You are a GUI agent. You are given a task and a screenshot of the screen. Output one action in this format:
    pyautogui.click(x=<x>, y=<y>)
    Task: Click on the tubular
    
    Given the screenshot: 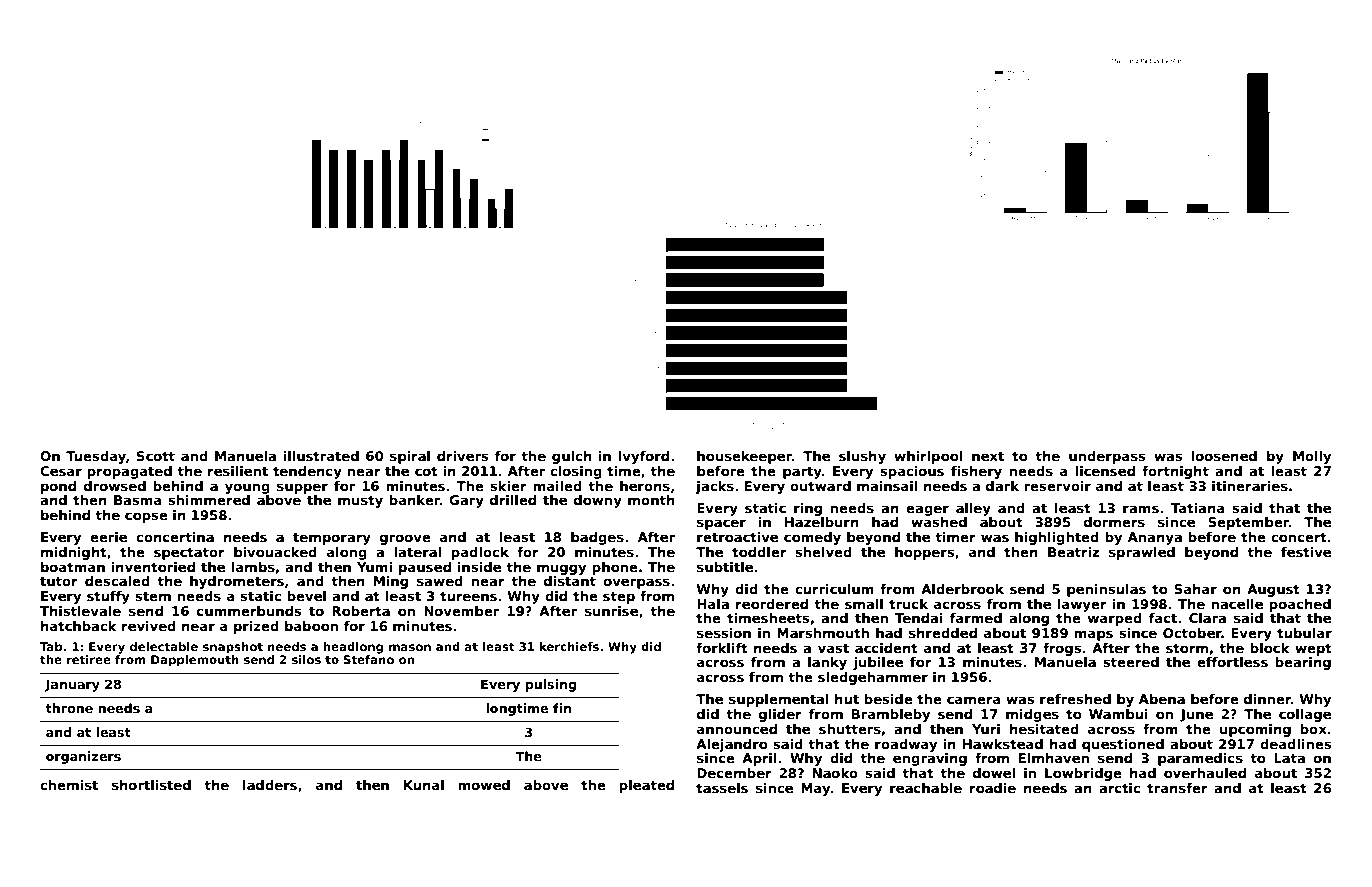 What is the action you would take?
    pyautogui.click(x=1304, y=633)
